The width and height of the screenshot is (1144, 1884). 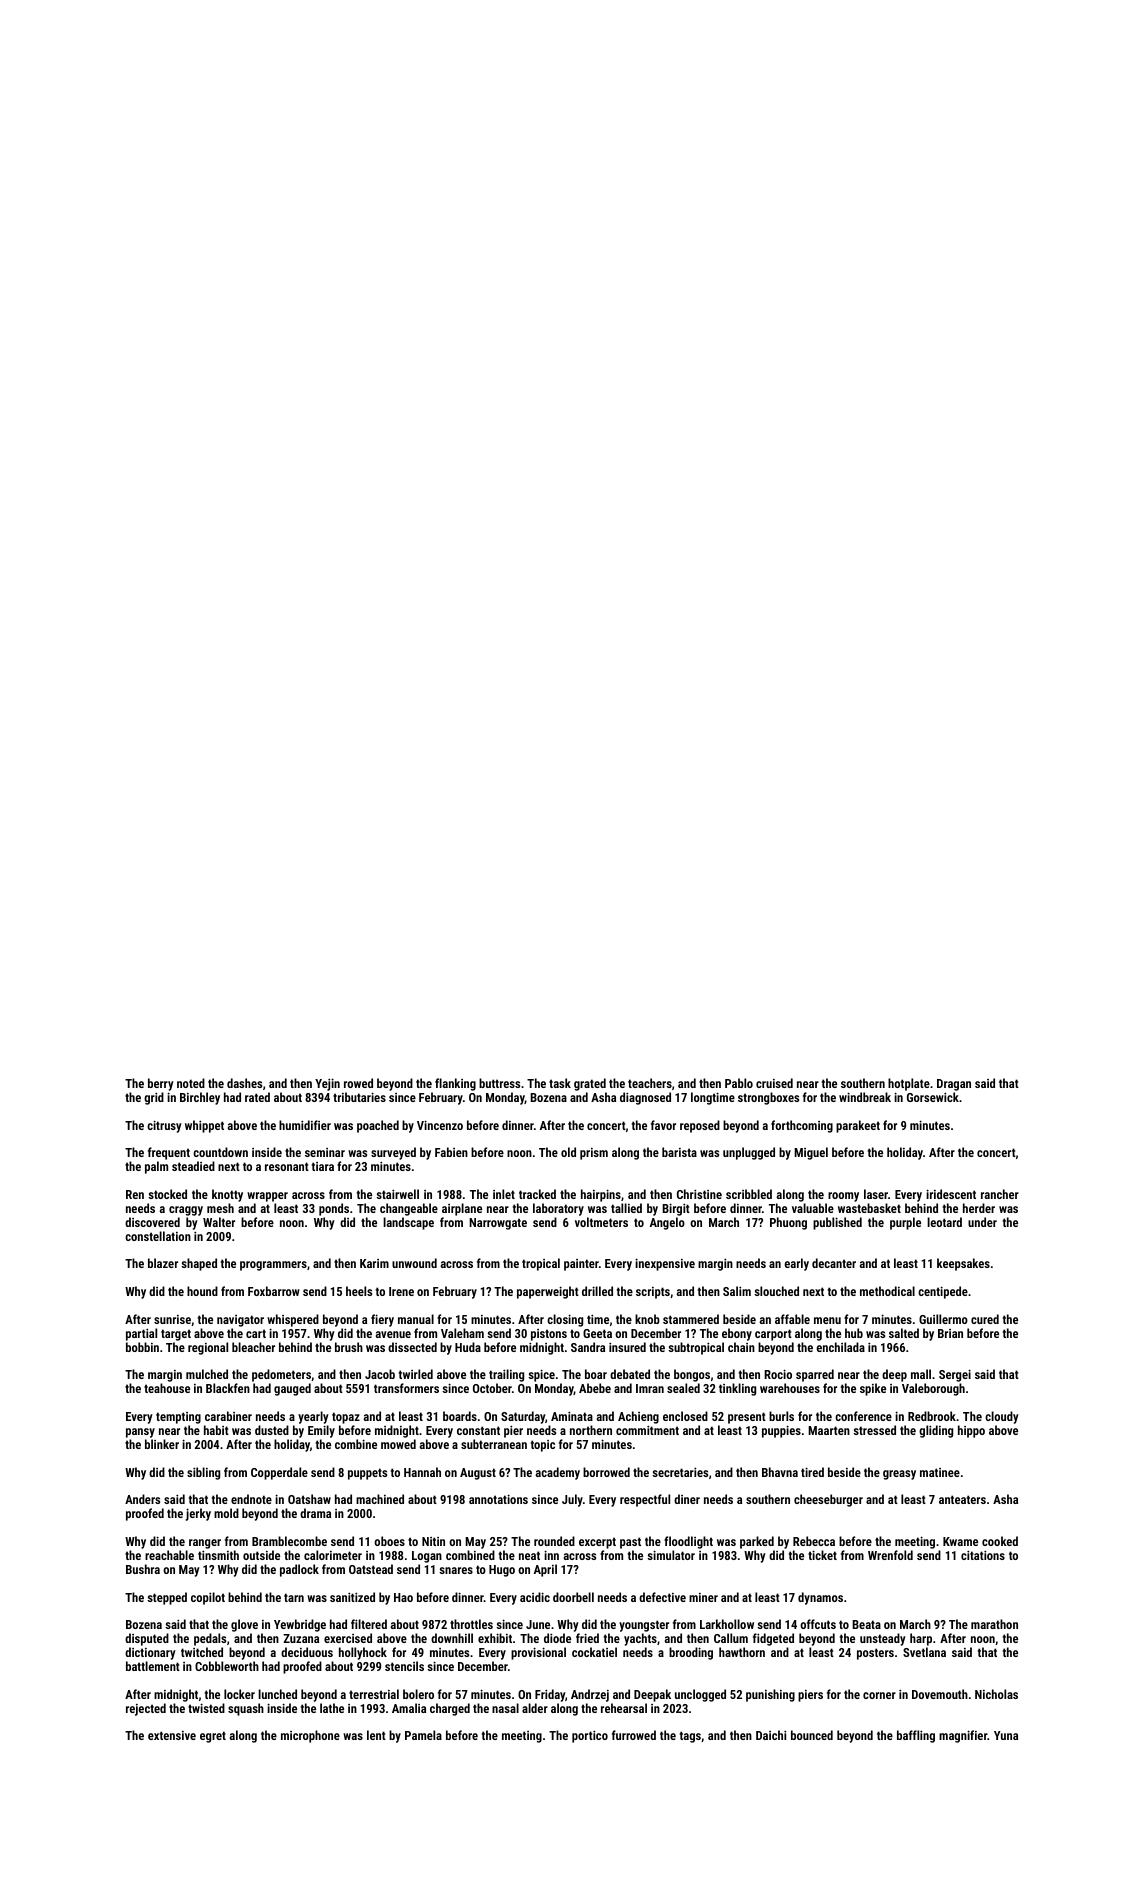 I want to click on Imran, so click(x=650, y=1388).
